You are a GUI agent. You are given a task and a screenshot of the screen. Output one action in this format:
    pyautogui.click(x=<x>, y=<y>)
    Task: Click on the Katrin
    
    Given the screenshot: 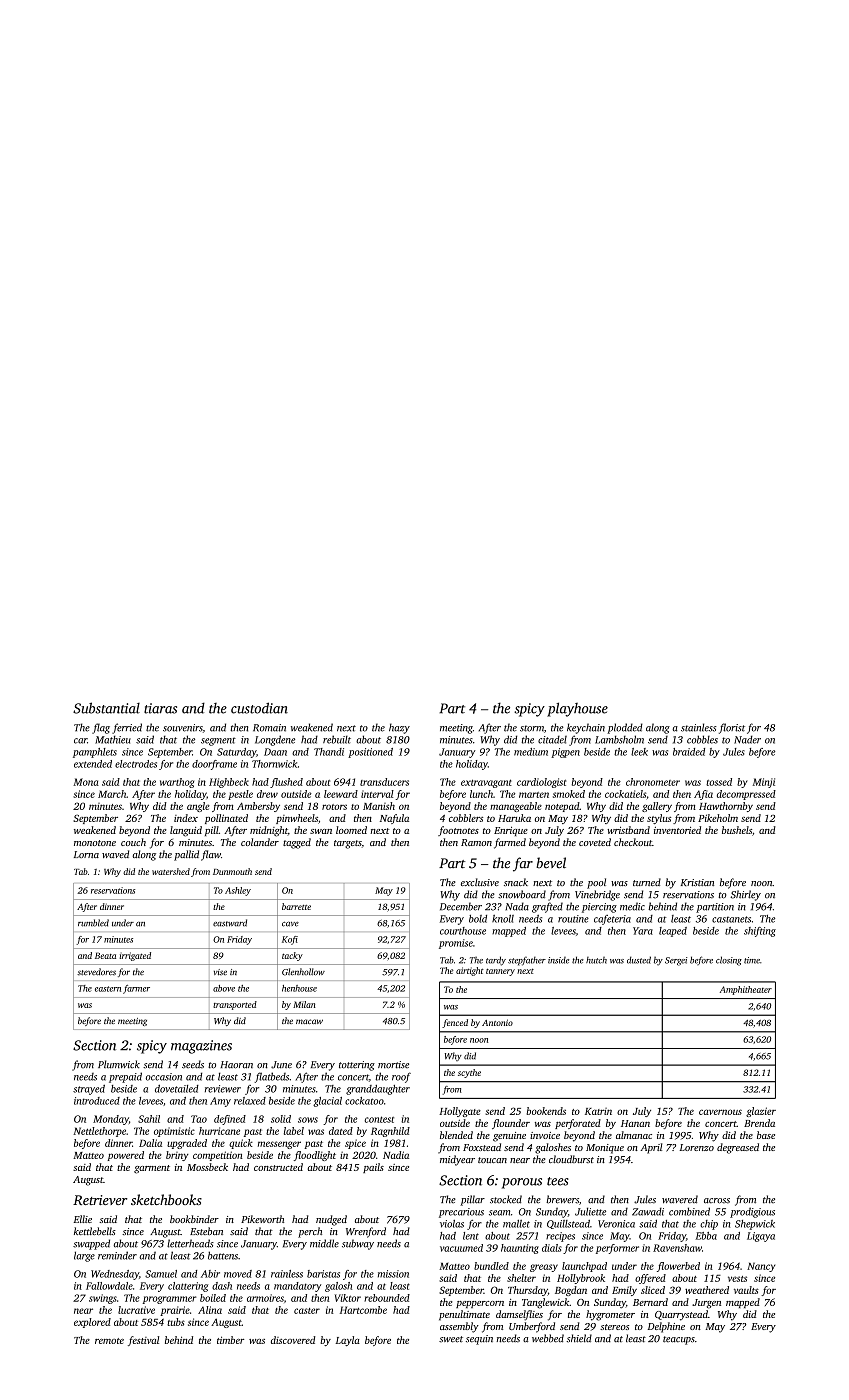 What is the action you would take?
    pyautogui.click(x=598, y=1111)
